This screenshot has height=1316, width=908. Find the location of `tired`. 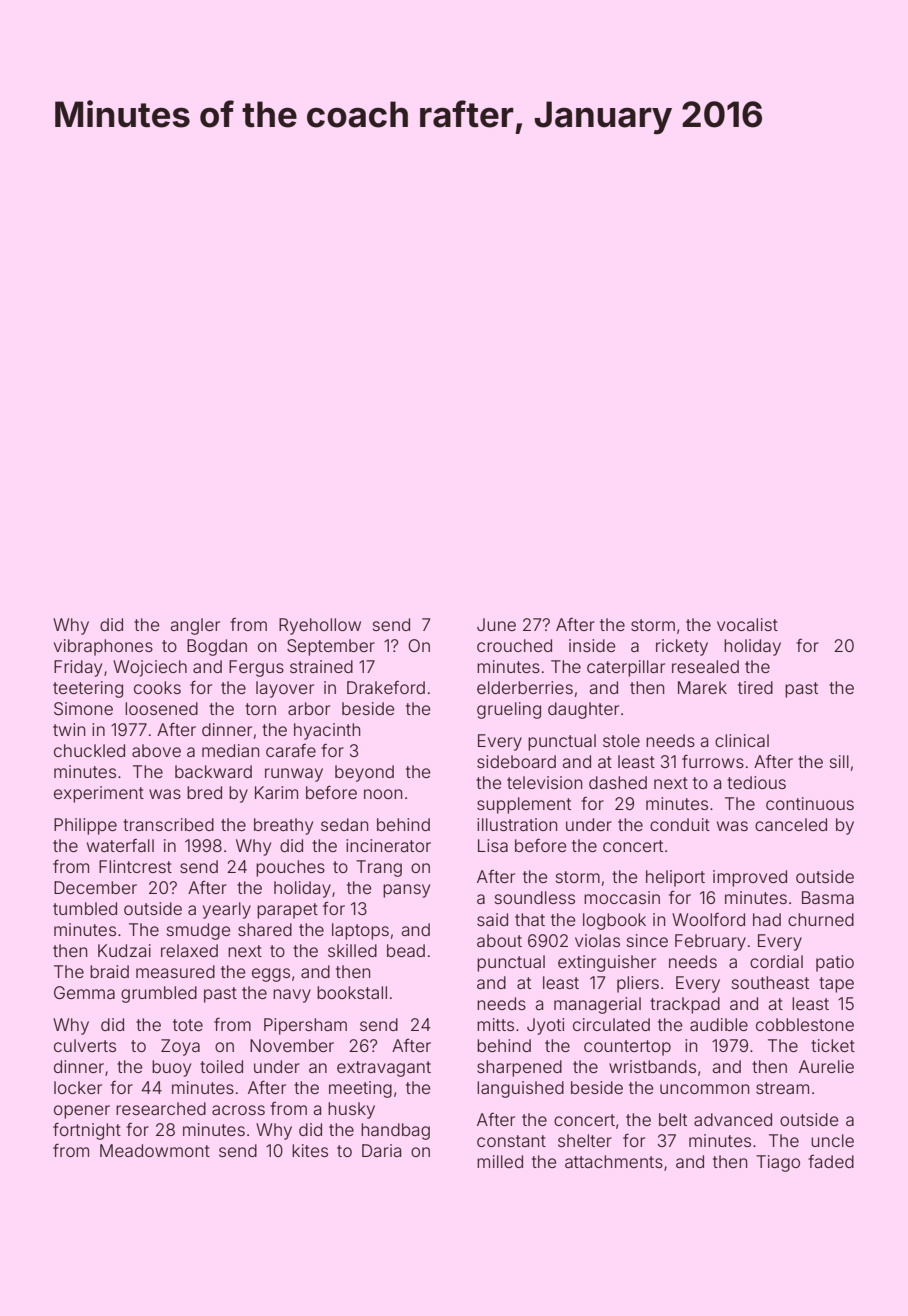

tired is located at coordinates (755, 687).
